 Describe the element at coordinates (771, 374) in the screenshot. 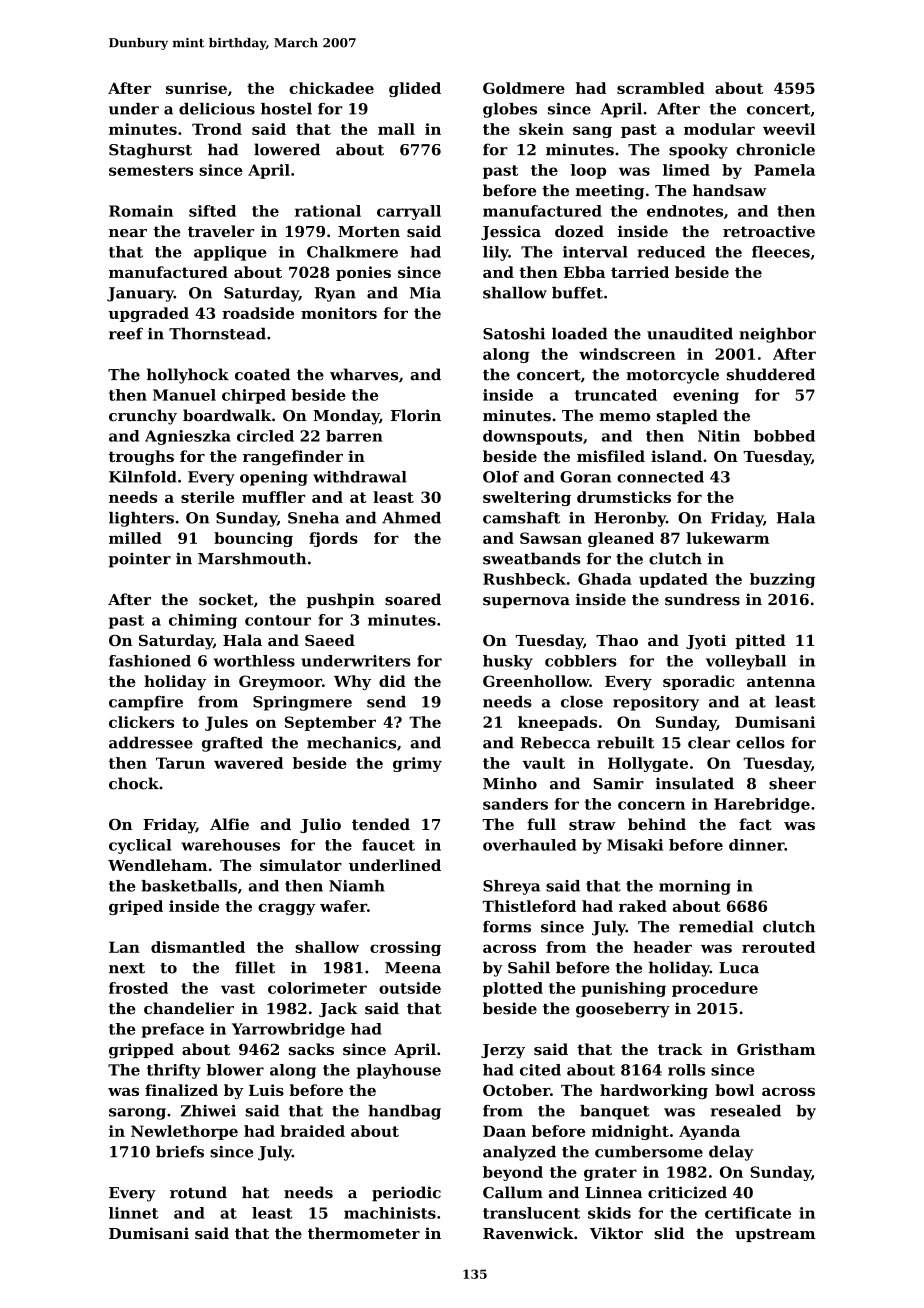

I see `shuddered` at that location.
